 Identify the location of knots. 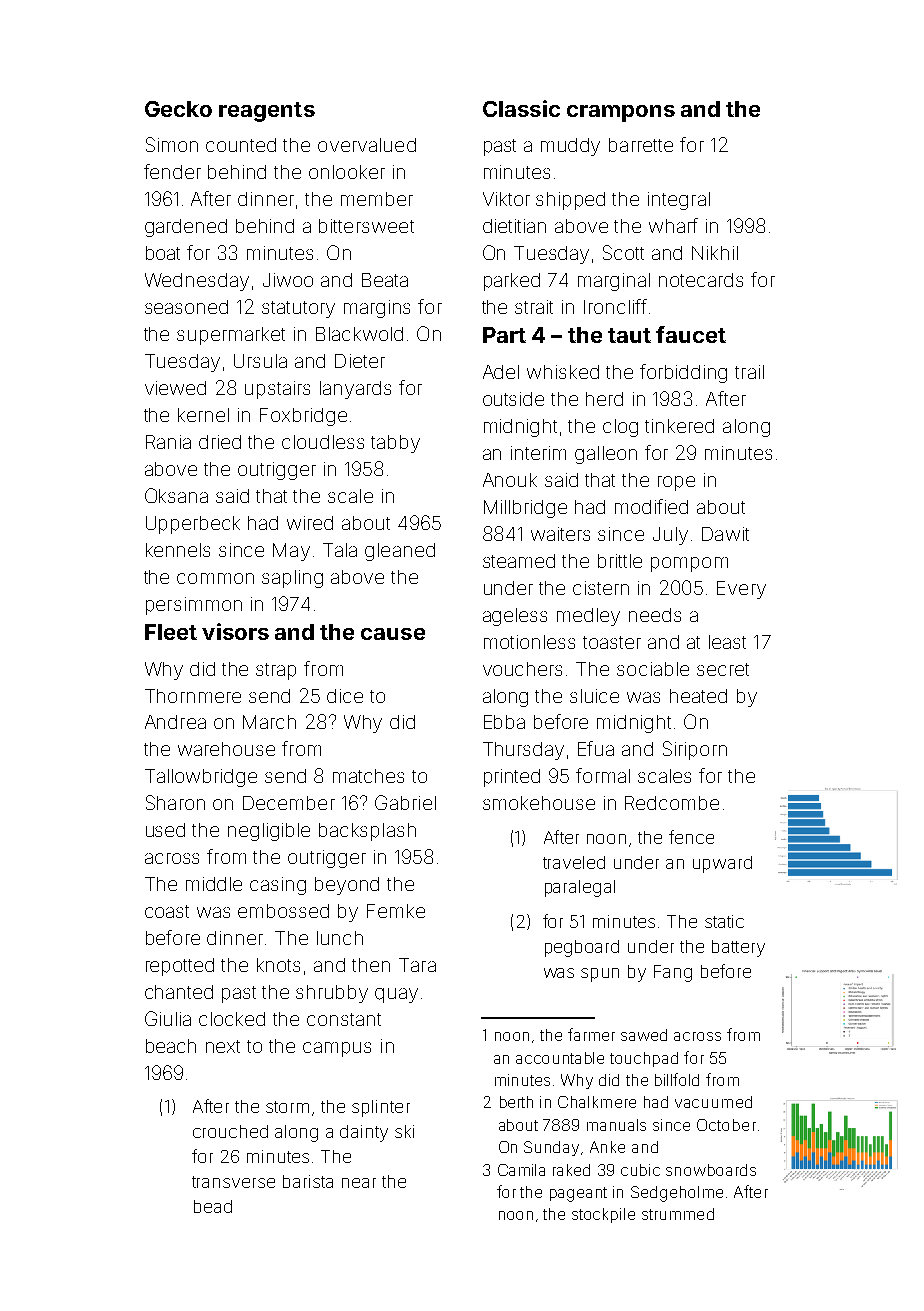
(278, 965).
